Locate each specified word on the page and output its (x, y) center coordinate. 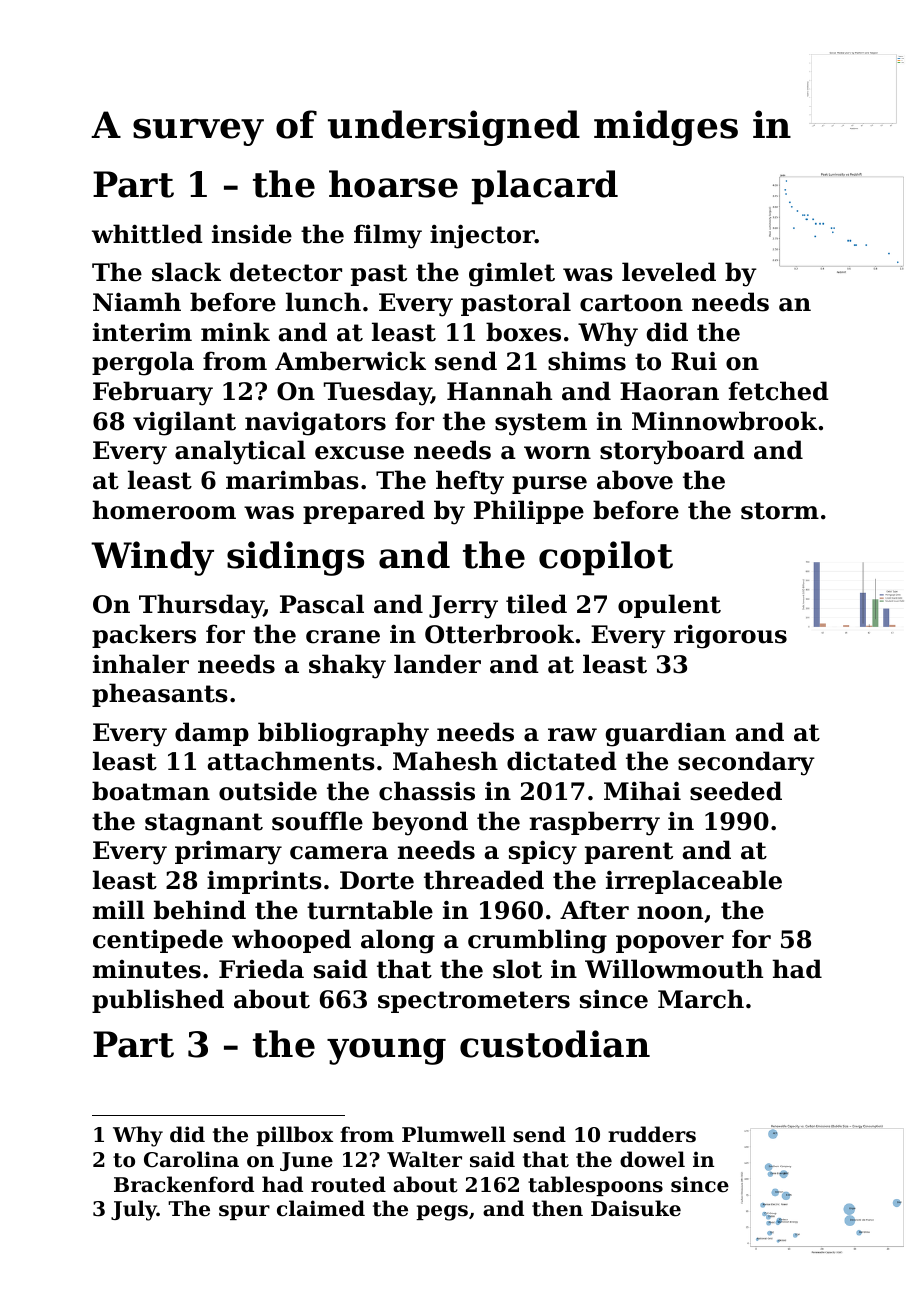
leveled (669, 272)
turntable (370, 910)
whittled (147, 234)
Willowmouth (674, 969)
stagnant (204, 824)
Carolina (191, 1159)
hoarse (393, 184)
